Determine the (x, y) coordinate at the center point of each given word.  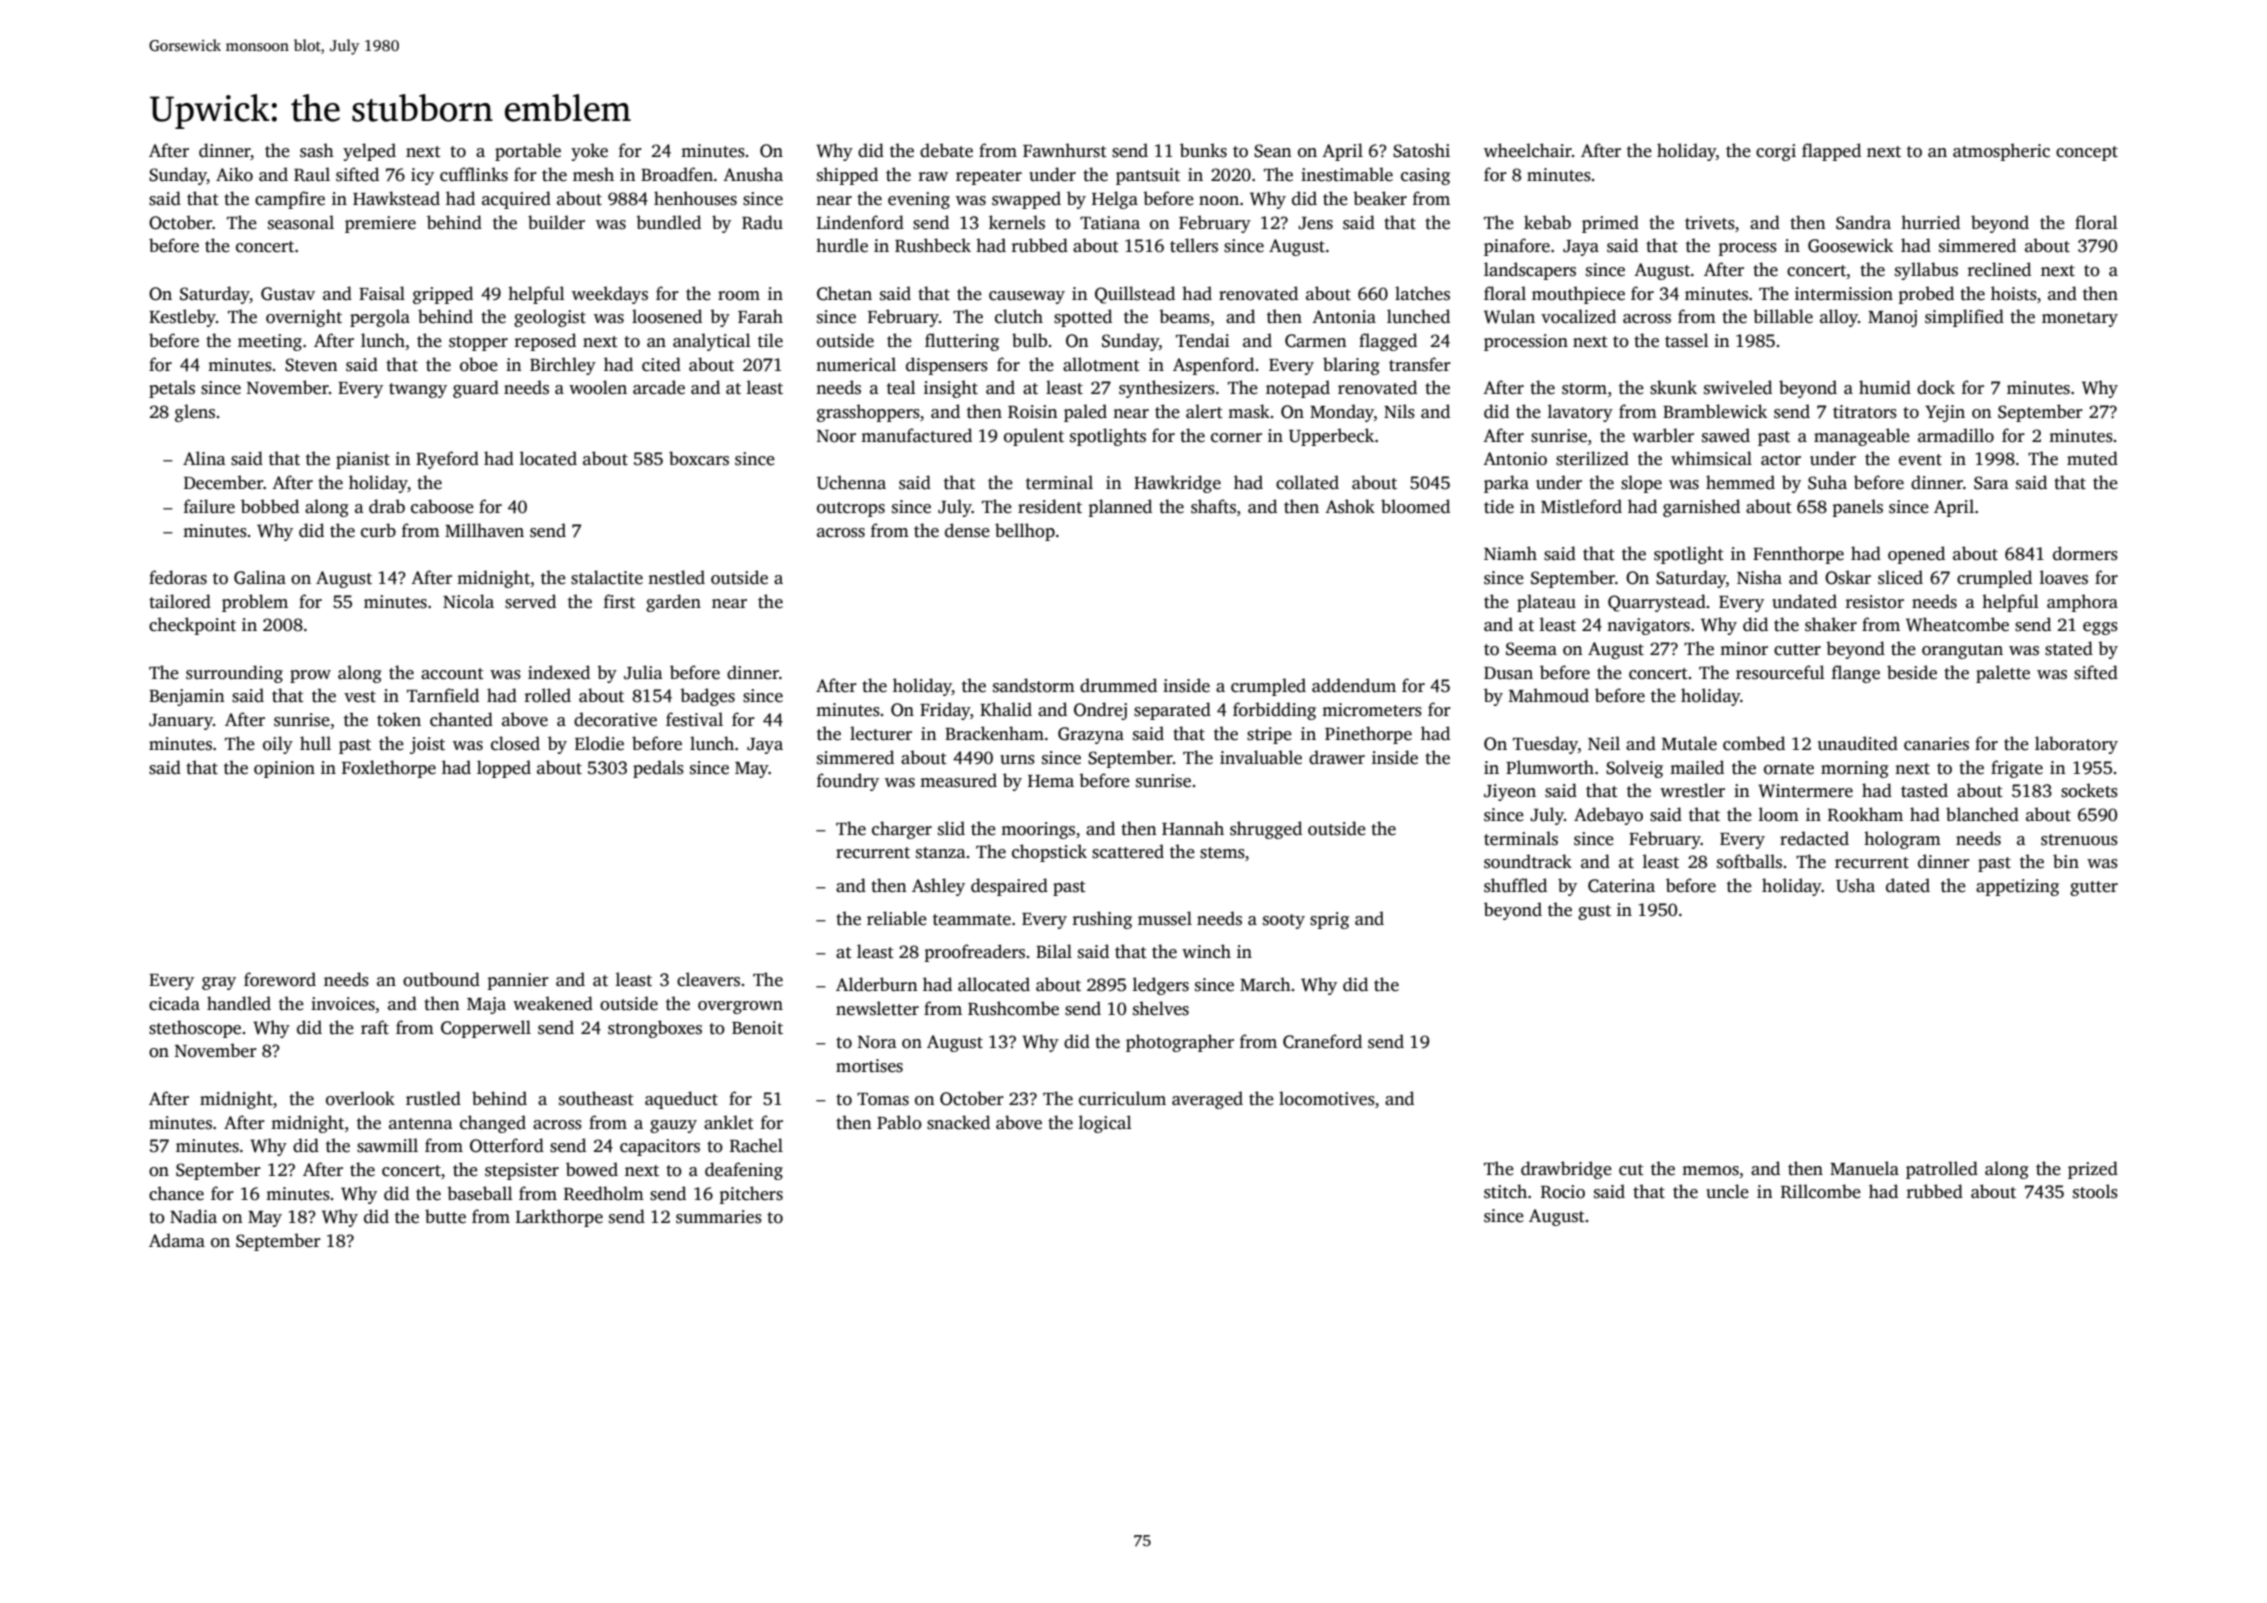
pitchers (751, 1195)
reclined (1999, 269)
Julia (643, 672)
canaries (1936, 744)
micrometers (1372, 710)
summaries (719, 1217)
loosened (667, 316)
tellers (1194, 245)
